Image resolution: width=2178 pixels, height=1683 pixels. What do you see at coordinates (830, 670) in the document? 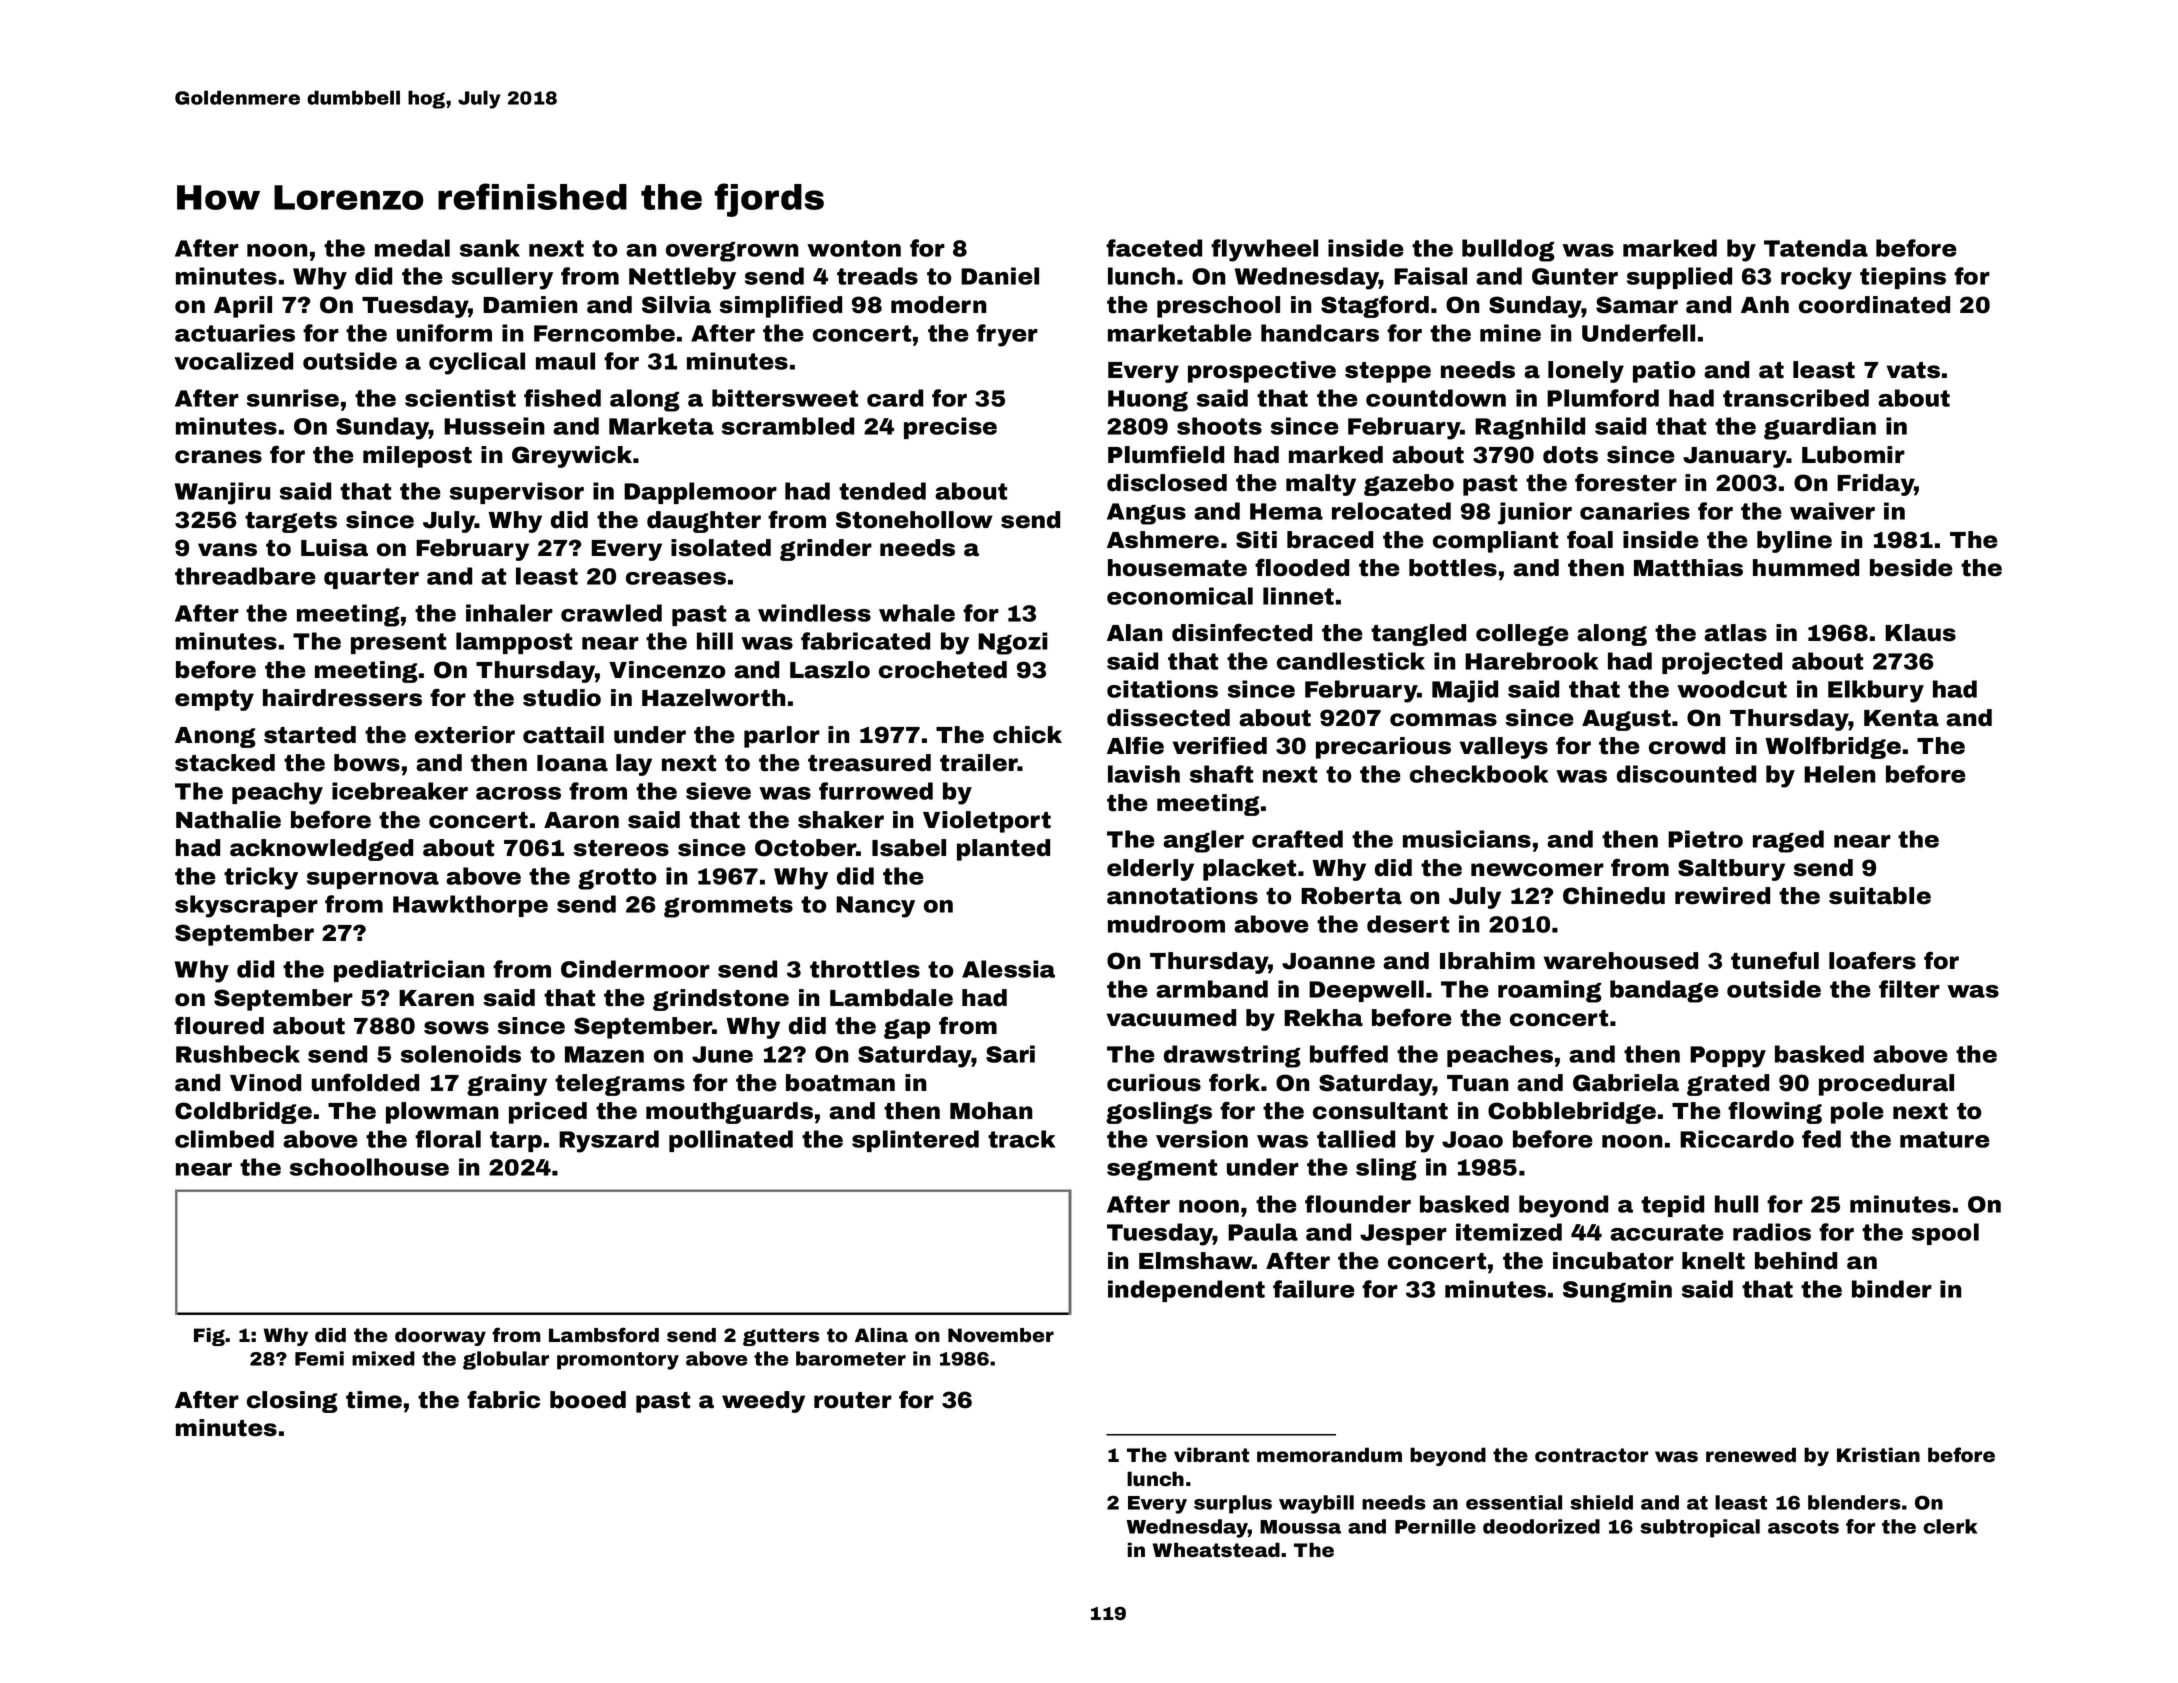
I see `Laszlo` at bounding box center [830, 670].
